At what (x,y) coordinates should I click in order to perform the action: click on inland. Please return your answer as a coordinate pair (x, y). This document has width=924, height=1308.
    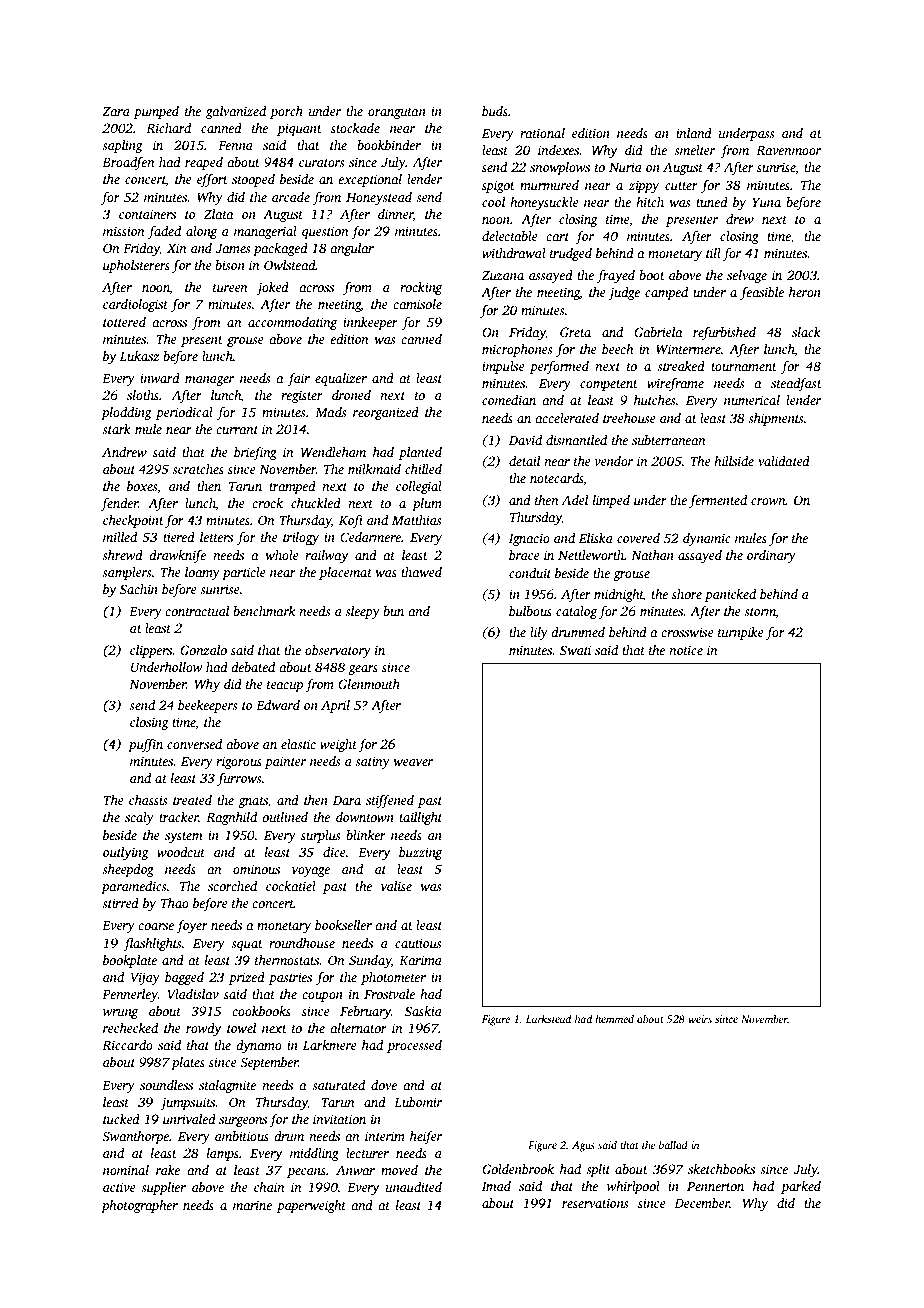
    Looking at the image, I should click on (694, 133).
